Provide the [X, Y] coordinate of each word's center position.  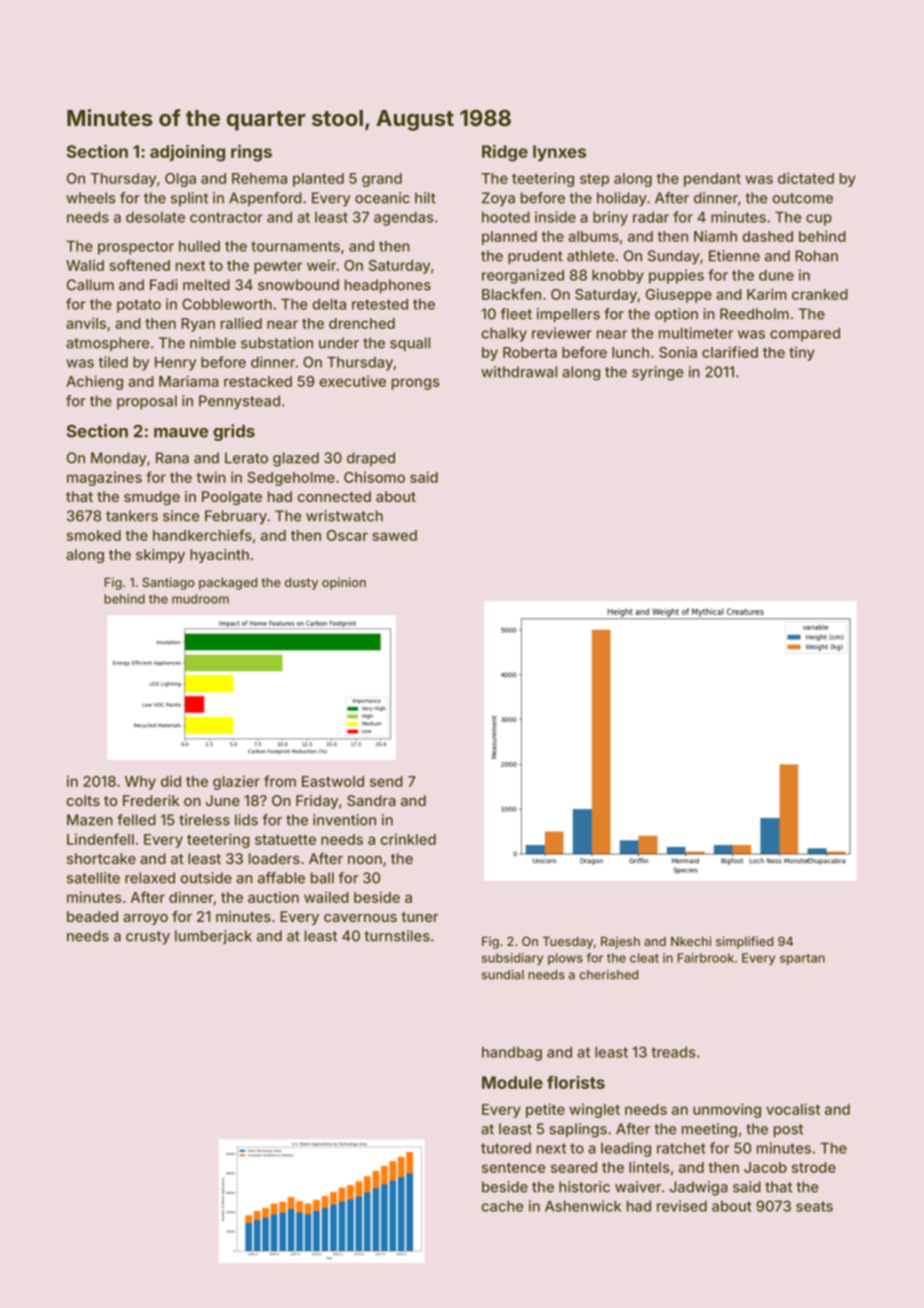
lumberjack [213, 937]
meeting [709, 1130]
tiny [802, 353]
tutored [506, 1148]
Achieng [94, 382]
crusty [148, 938]
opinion [344, 583]
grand [382, 180]
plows [565, 959]
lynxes [559, 153]
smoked [94, 535]
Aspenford [265, 199]
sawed [395, 535]
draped [371, 459]
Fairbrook [706, 958]
